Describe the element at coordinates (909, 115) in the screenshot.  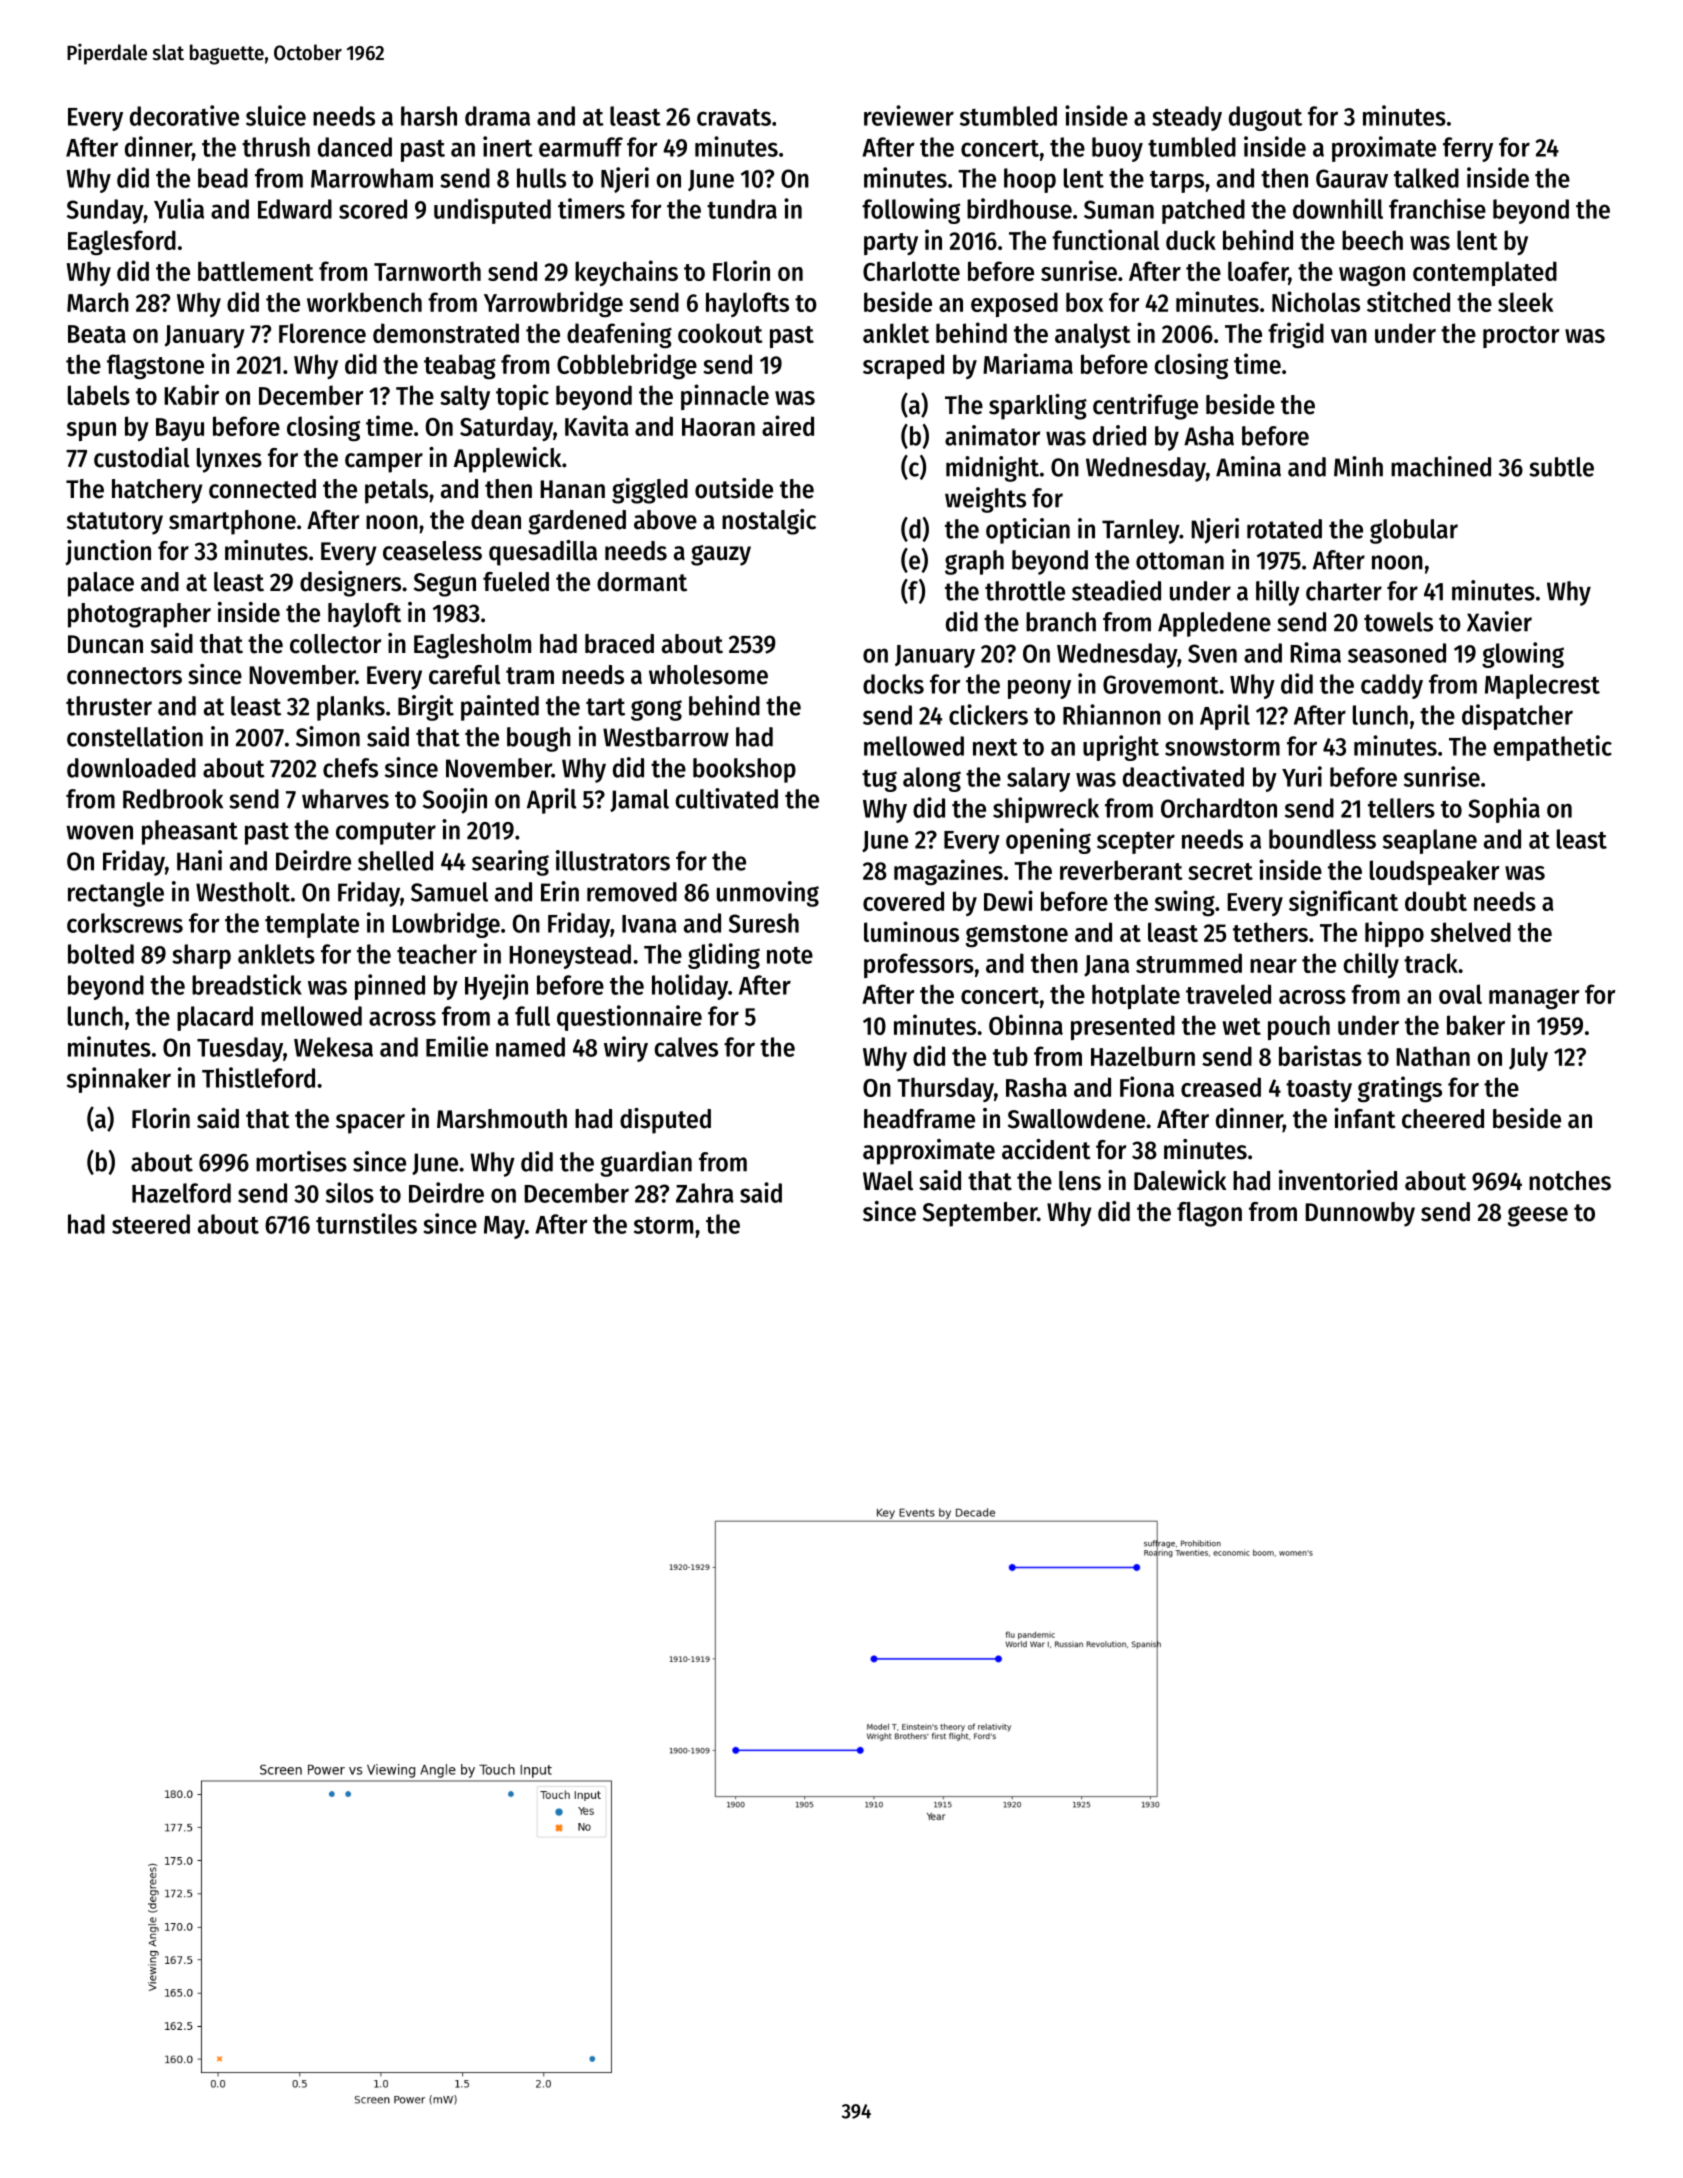
I see `reviewer` at that location.
